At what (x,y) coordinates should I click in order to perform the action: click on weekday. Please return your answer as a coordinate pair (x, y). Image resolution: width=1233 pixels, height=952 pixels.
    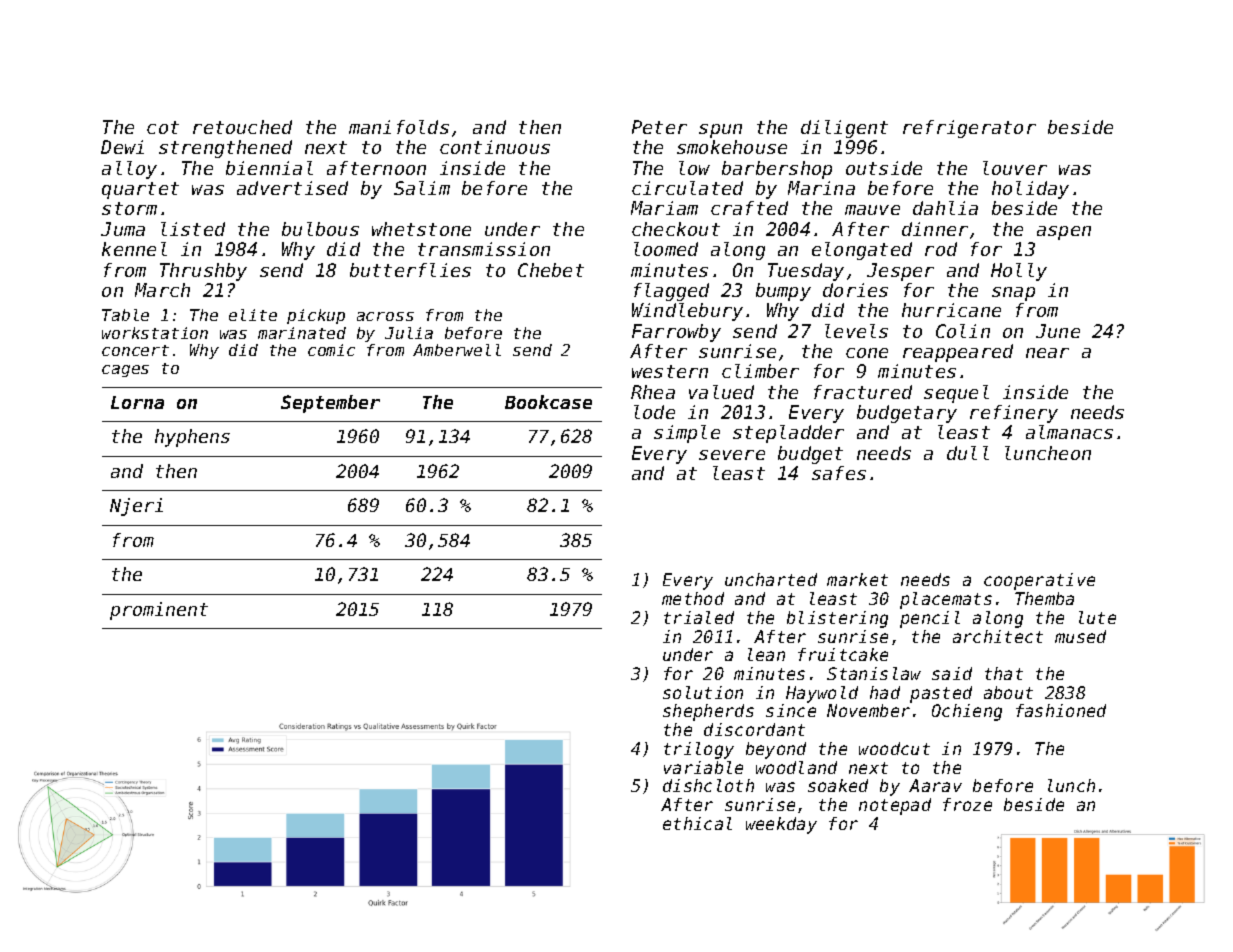
    Looking at the image, I should click on (781, 825).
